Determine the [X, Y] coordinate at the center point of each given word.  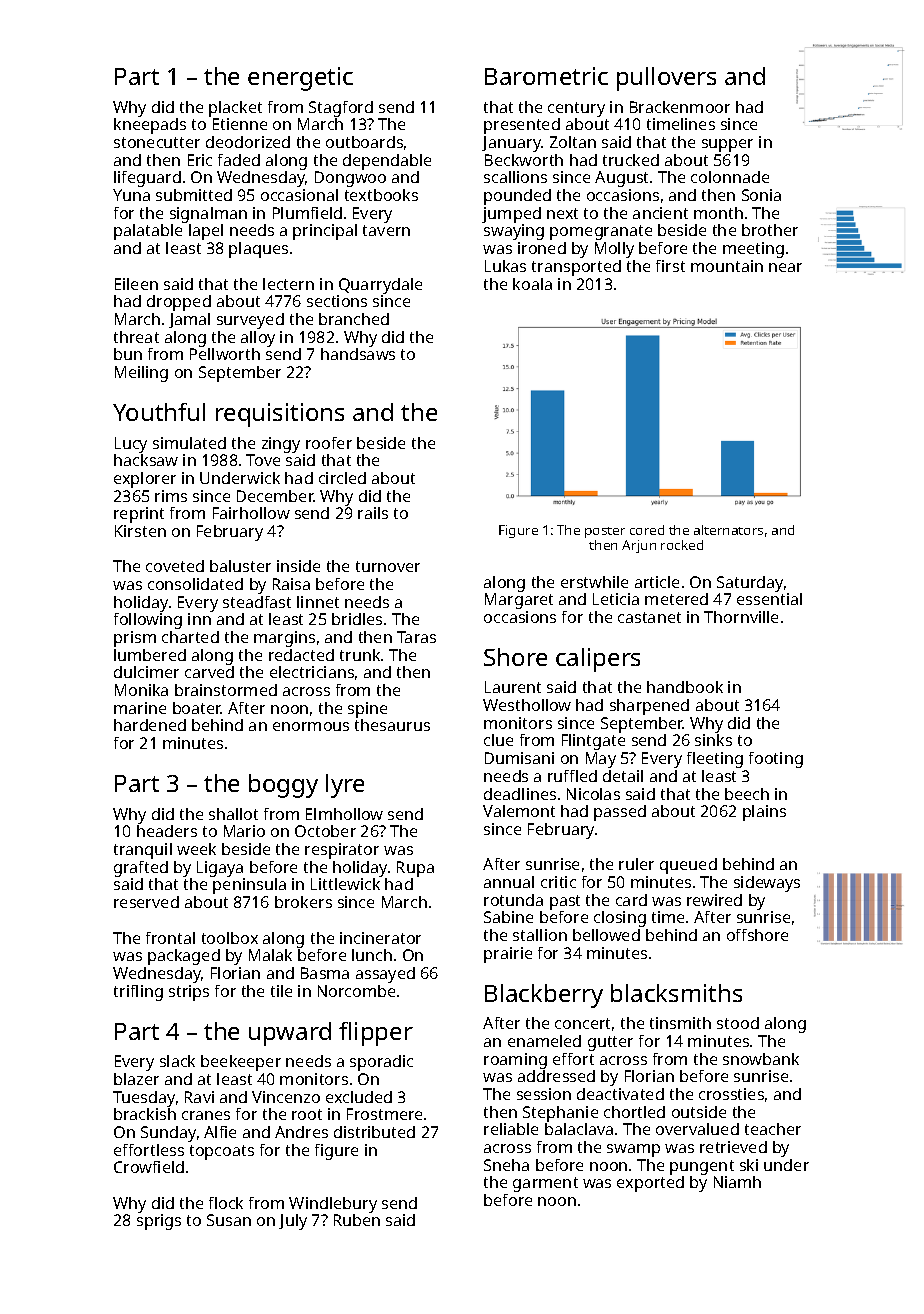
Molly [614, 250]
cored [647, 530]
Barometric [546, 76]
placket [235, 109]
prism [135, 639]
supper [727, 145]
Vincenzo [286, 1097]
